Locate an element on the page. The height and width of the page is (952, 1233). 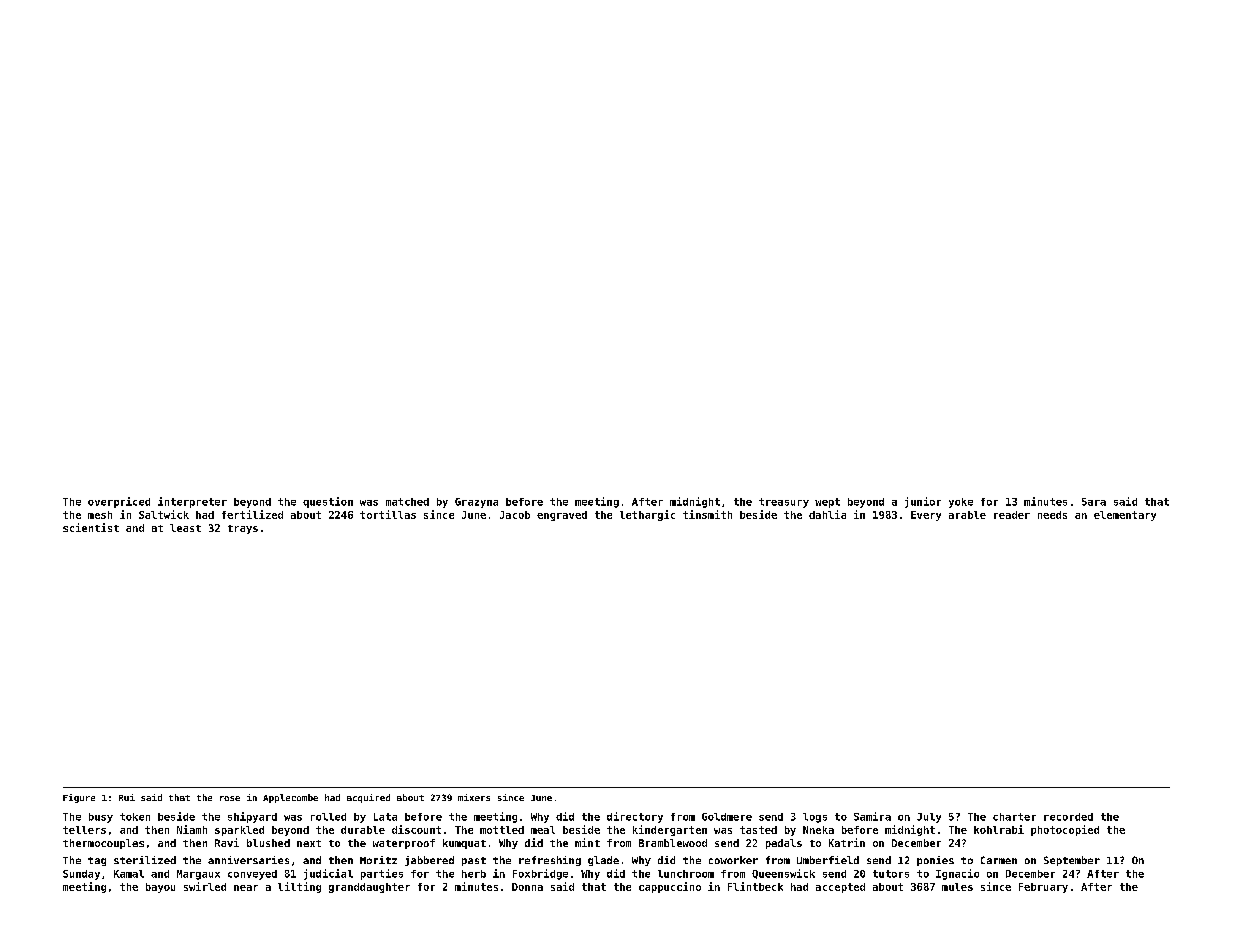
trays is located at coordinates (243, 529).
